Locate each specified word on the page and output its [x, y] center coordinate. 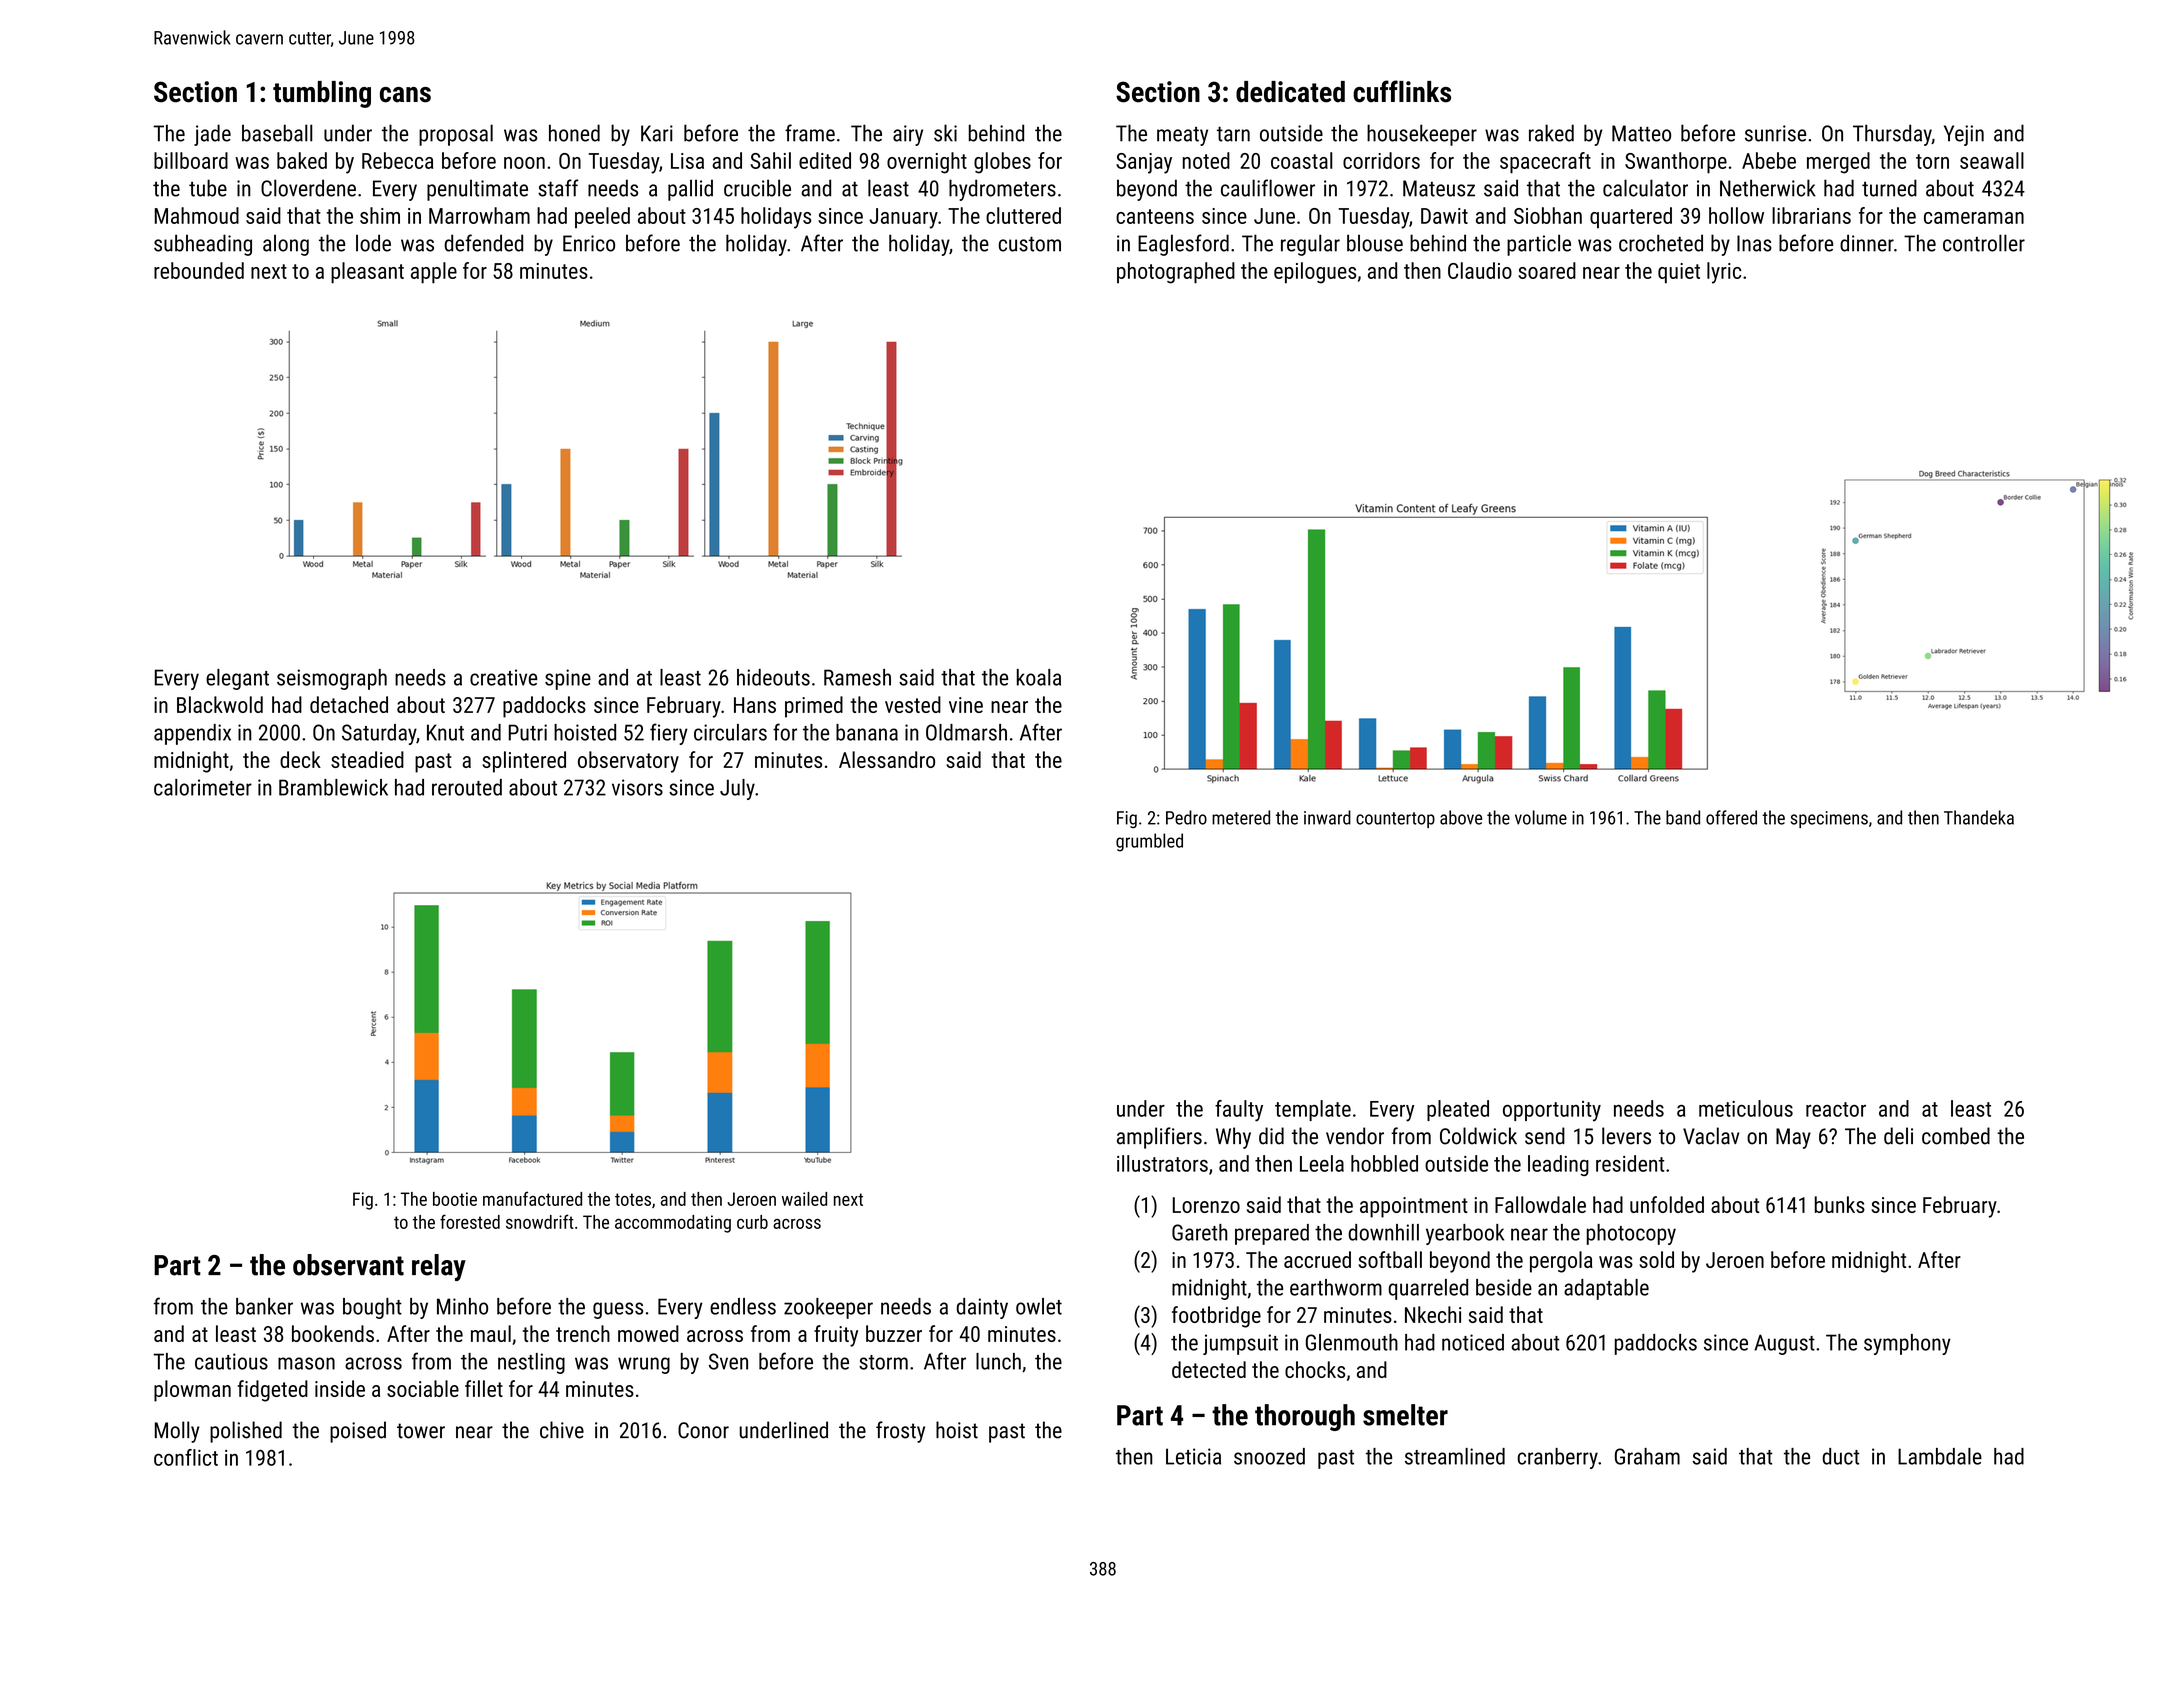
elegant [237, 679]
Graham [1647, 1456]
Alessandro [887, 759]
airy [908, 135]
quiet [1679, 273]
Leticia [1193, 1456]
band [1683, 817]
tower [421, 1431]
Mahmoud [197, 215]
